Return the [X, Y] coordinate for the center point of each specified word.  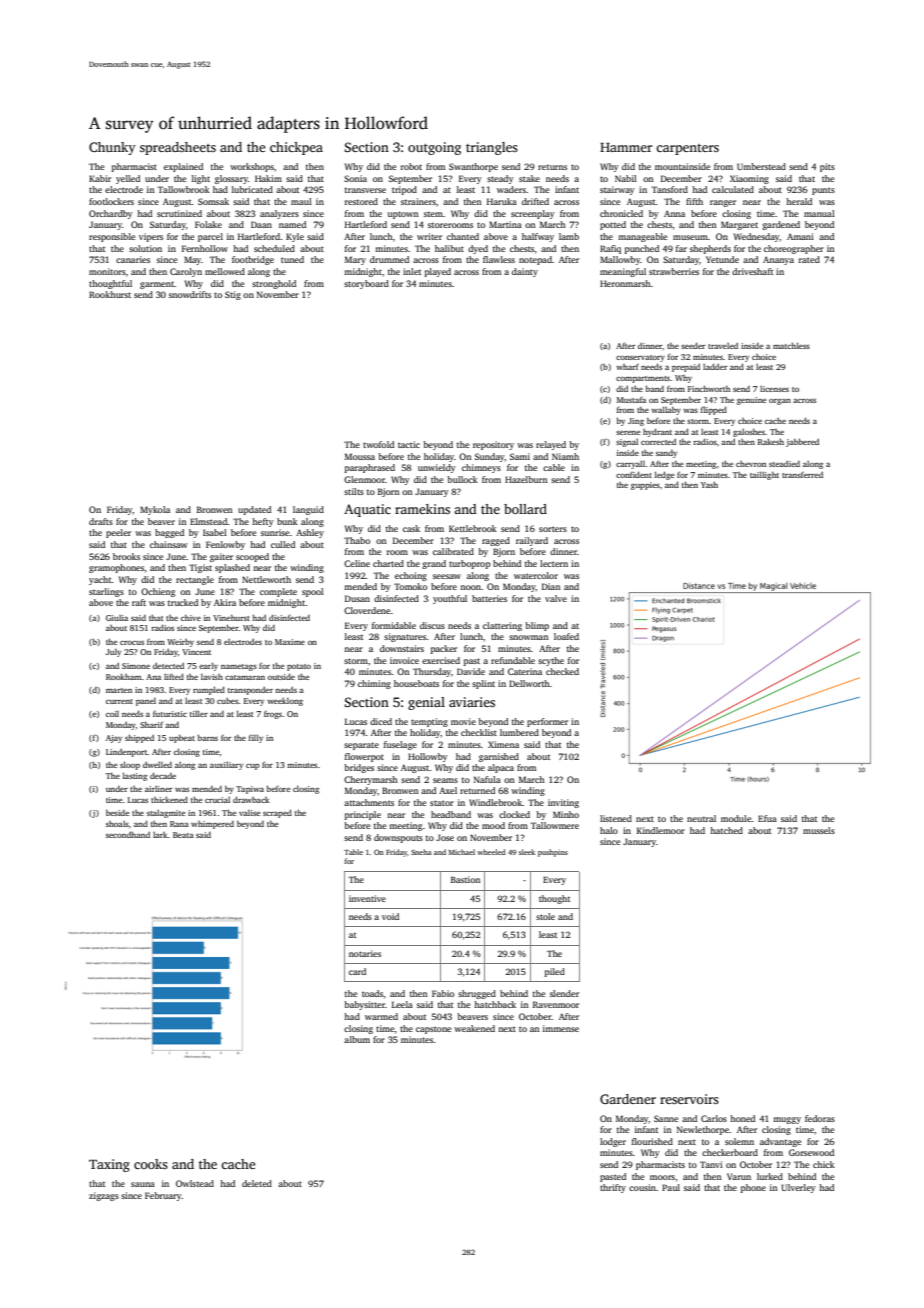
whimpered [212, 825]
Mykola [155, 510]
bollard [525, 509]
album [357, 1039]
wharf [627, 366]
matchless [791, 345]
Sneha [421, 852]
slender [564, 993]
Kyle [295, 237]
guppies [645, 486]
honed [742, 1118]
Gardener [628, 1099]
